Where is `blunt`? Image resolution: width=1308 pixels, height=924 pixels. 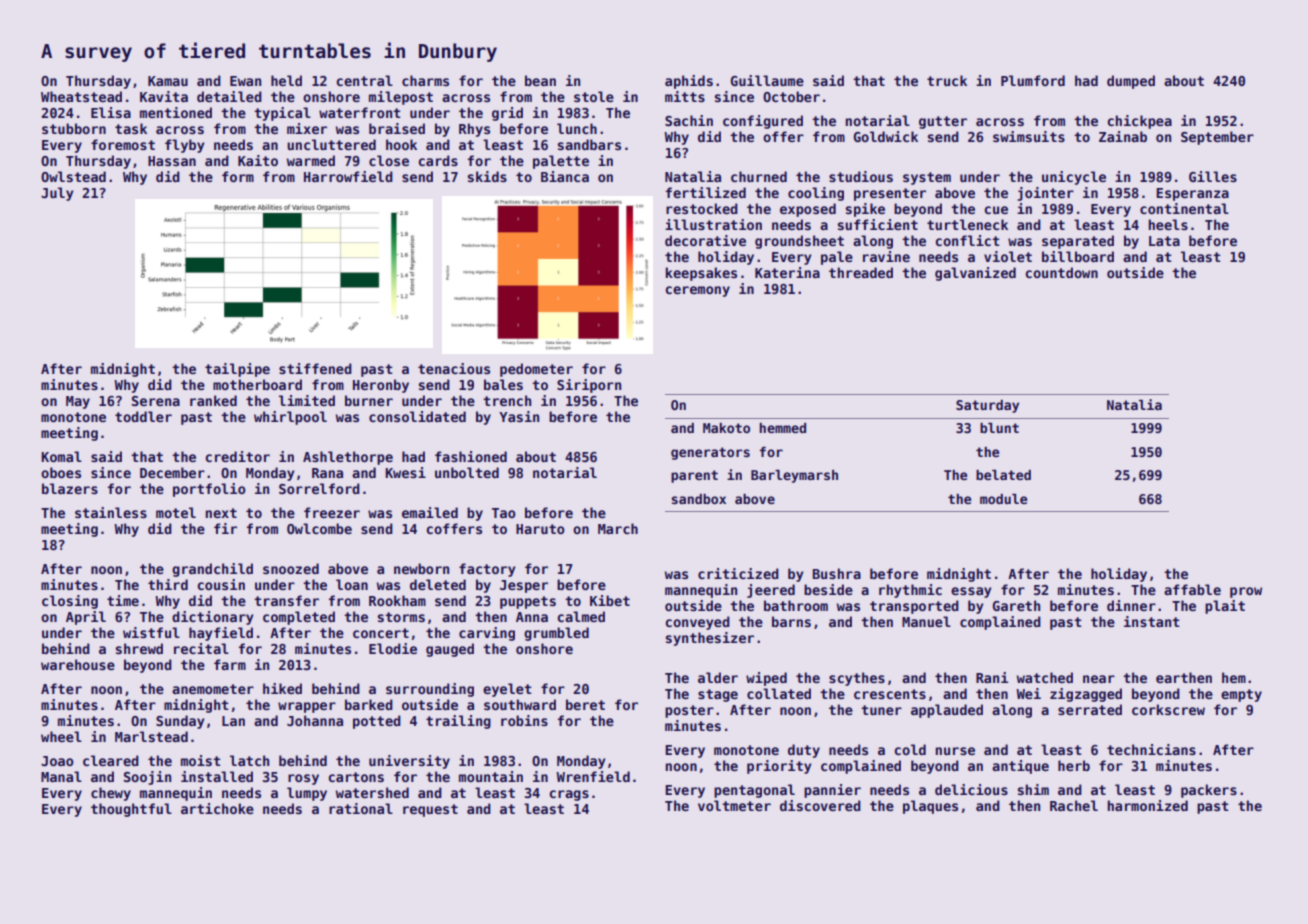 blunt is located at coordinates (999, 428).
